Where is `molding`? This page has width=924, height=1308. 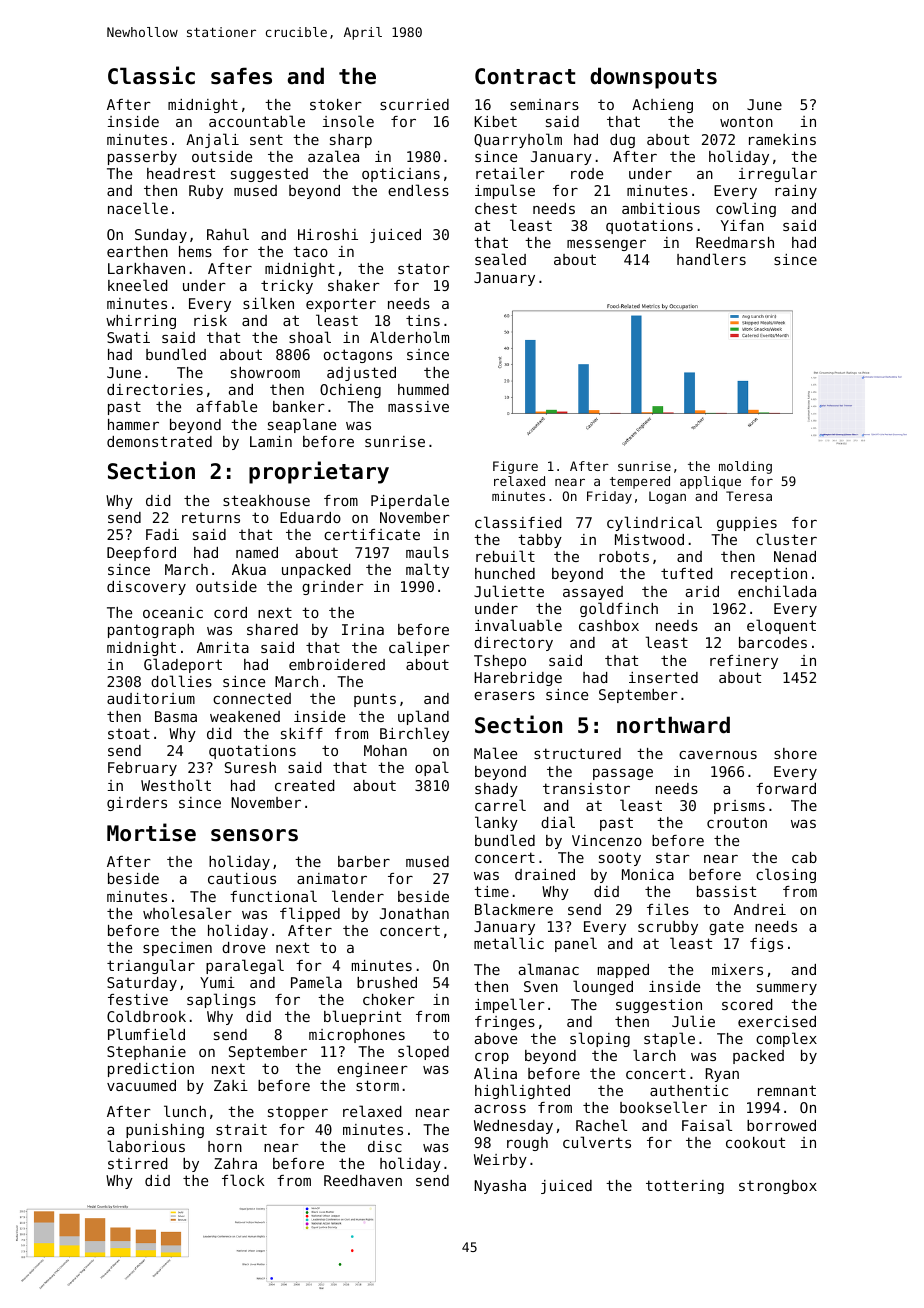 molding is located at coordinates (745, 467).
